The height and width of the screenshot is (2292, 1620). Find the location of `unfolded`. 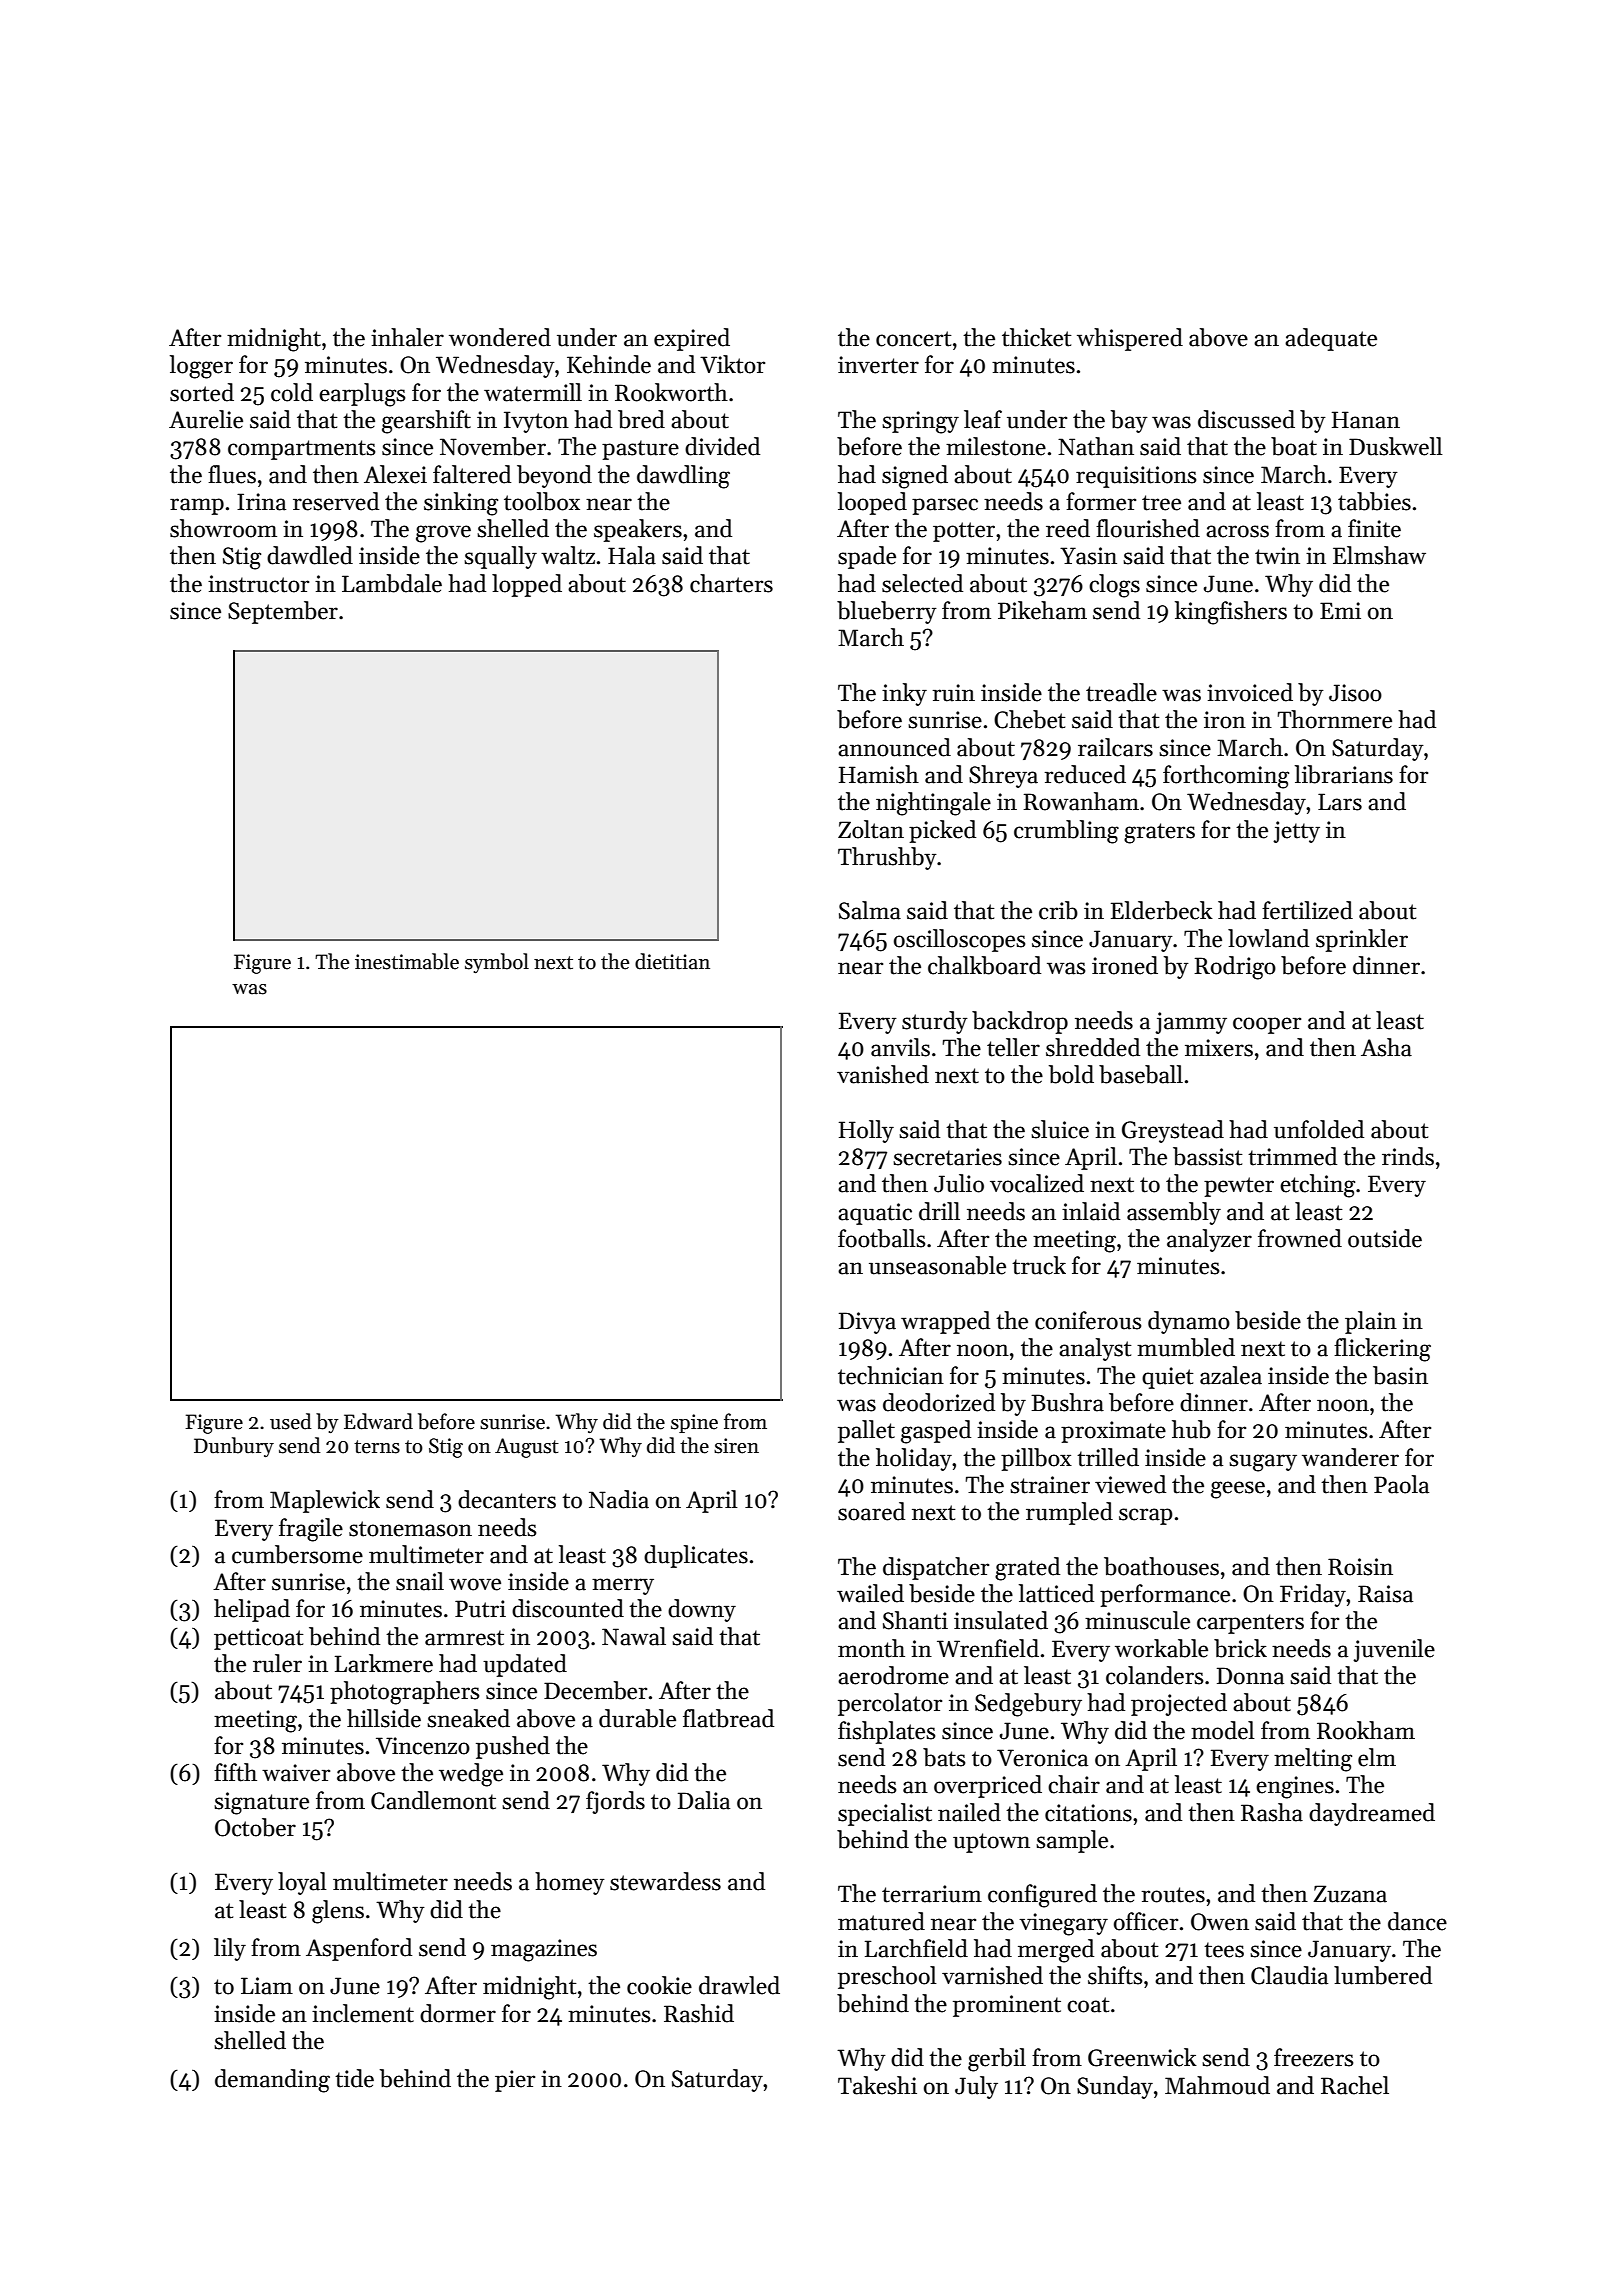

unfolded is located at coordinates (1319, 1129).
